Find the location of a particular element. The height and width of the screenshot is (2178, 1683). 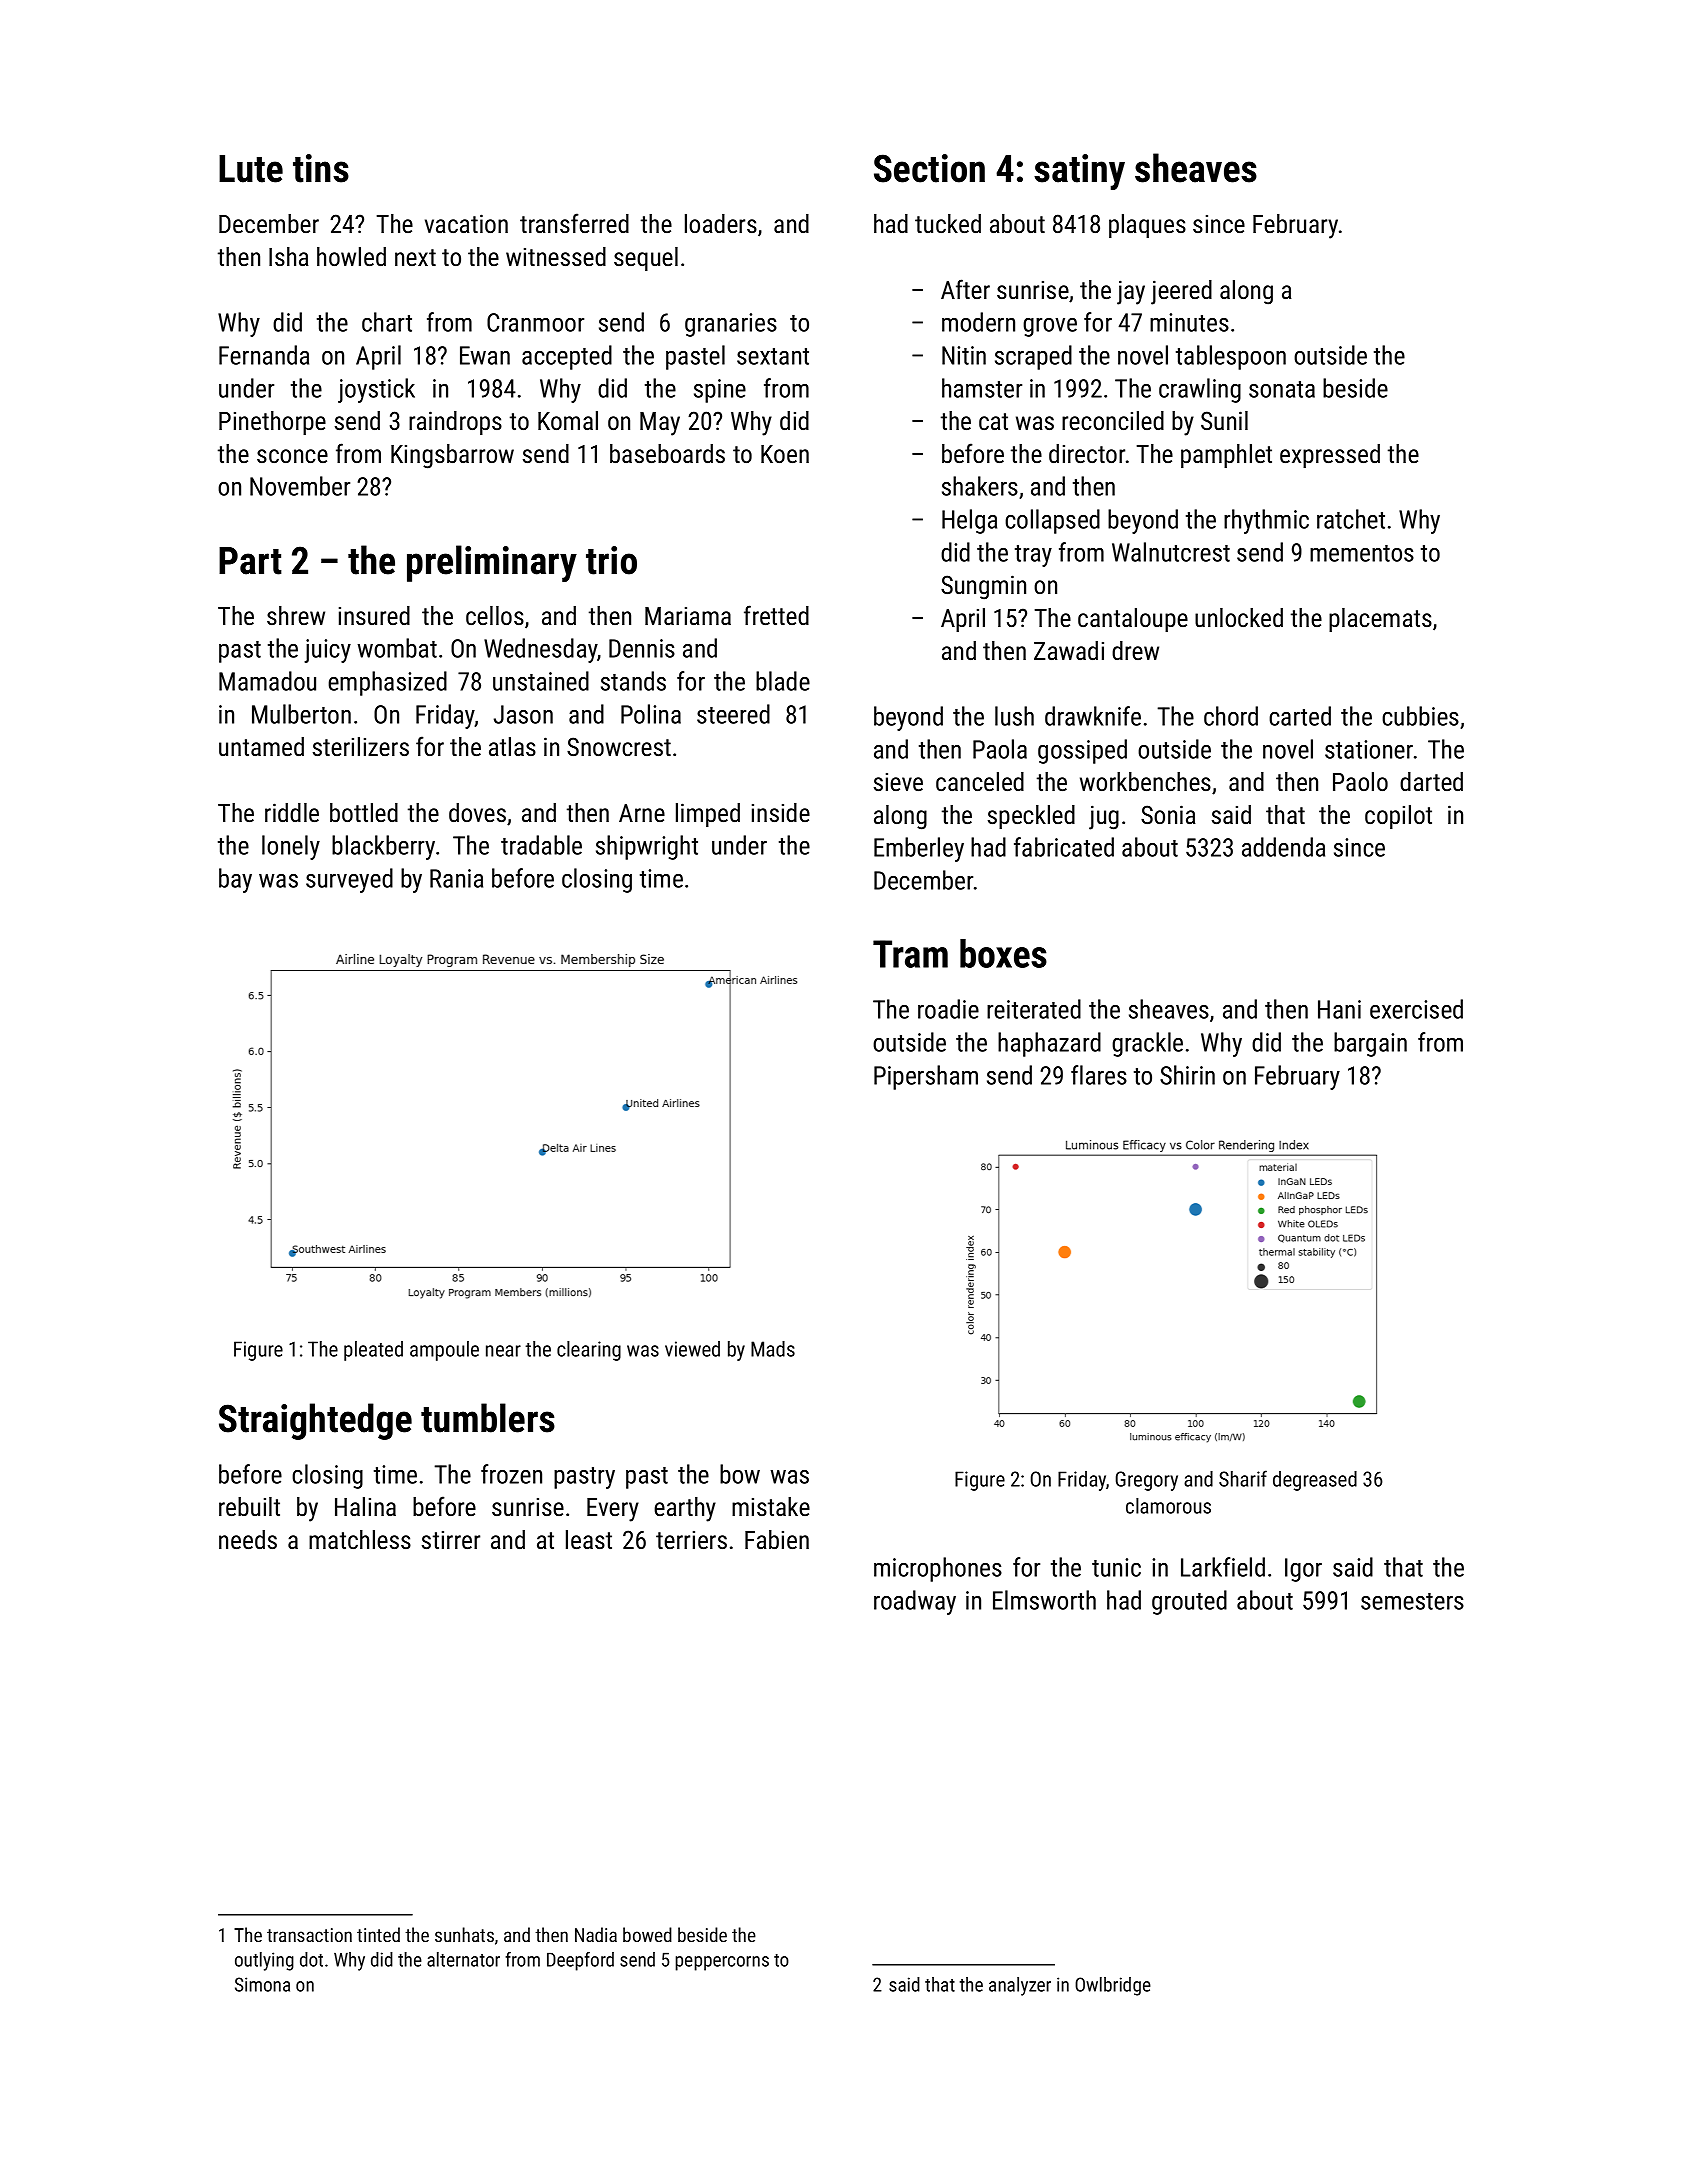

degreased is located at coordinates (1315, 1481).
